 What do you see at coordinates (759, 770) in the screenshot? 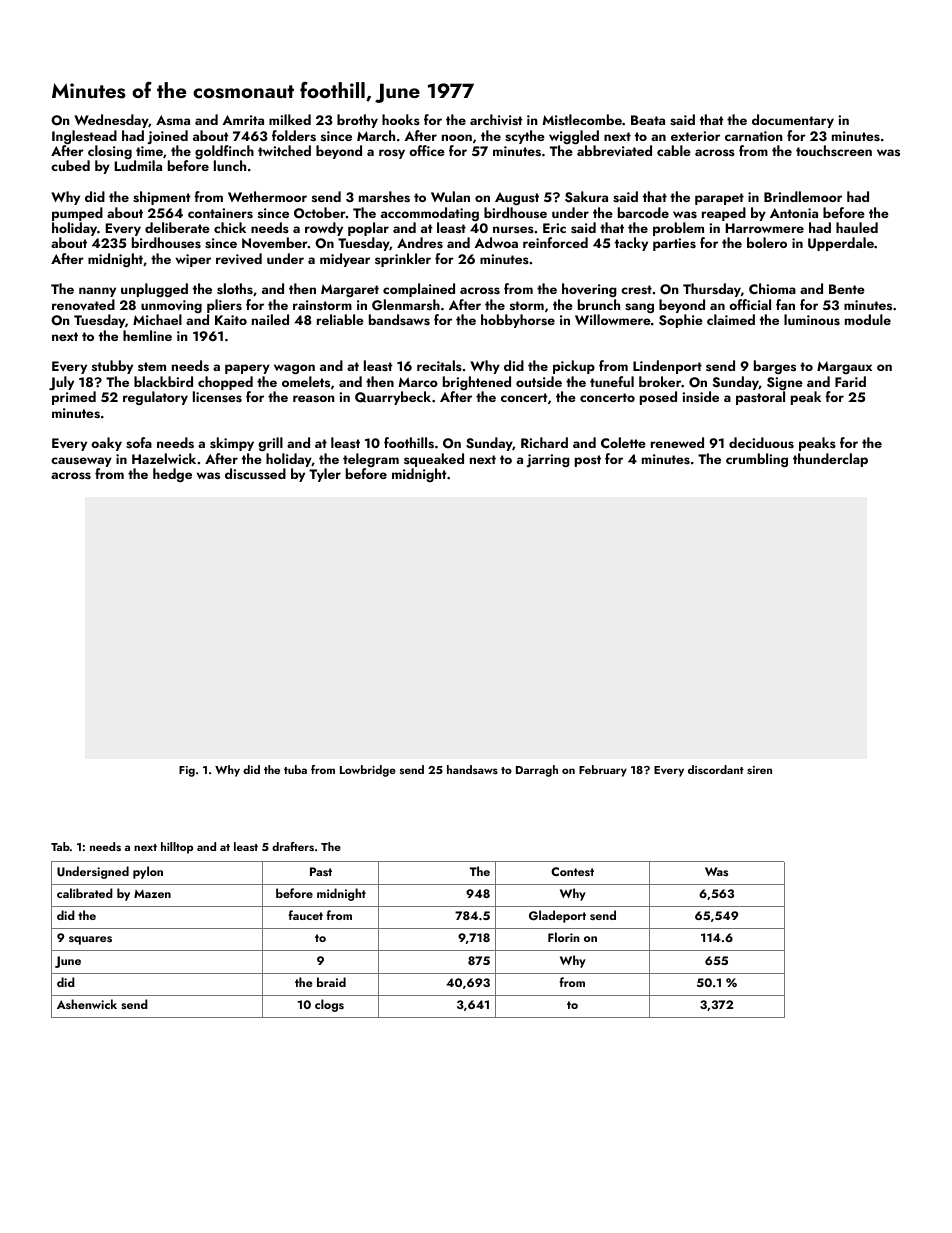
I see `siren` at bounding box center [759, 770].
